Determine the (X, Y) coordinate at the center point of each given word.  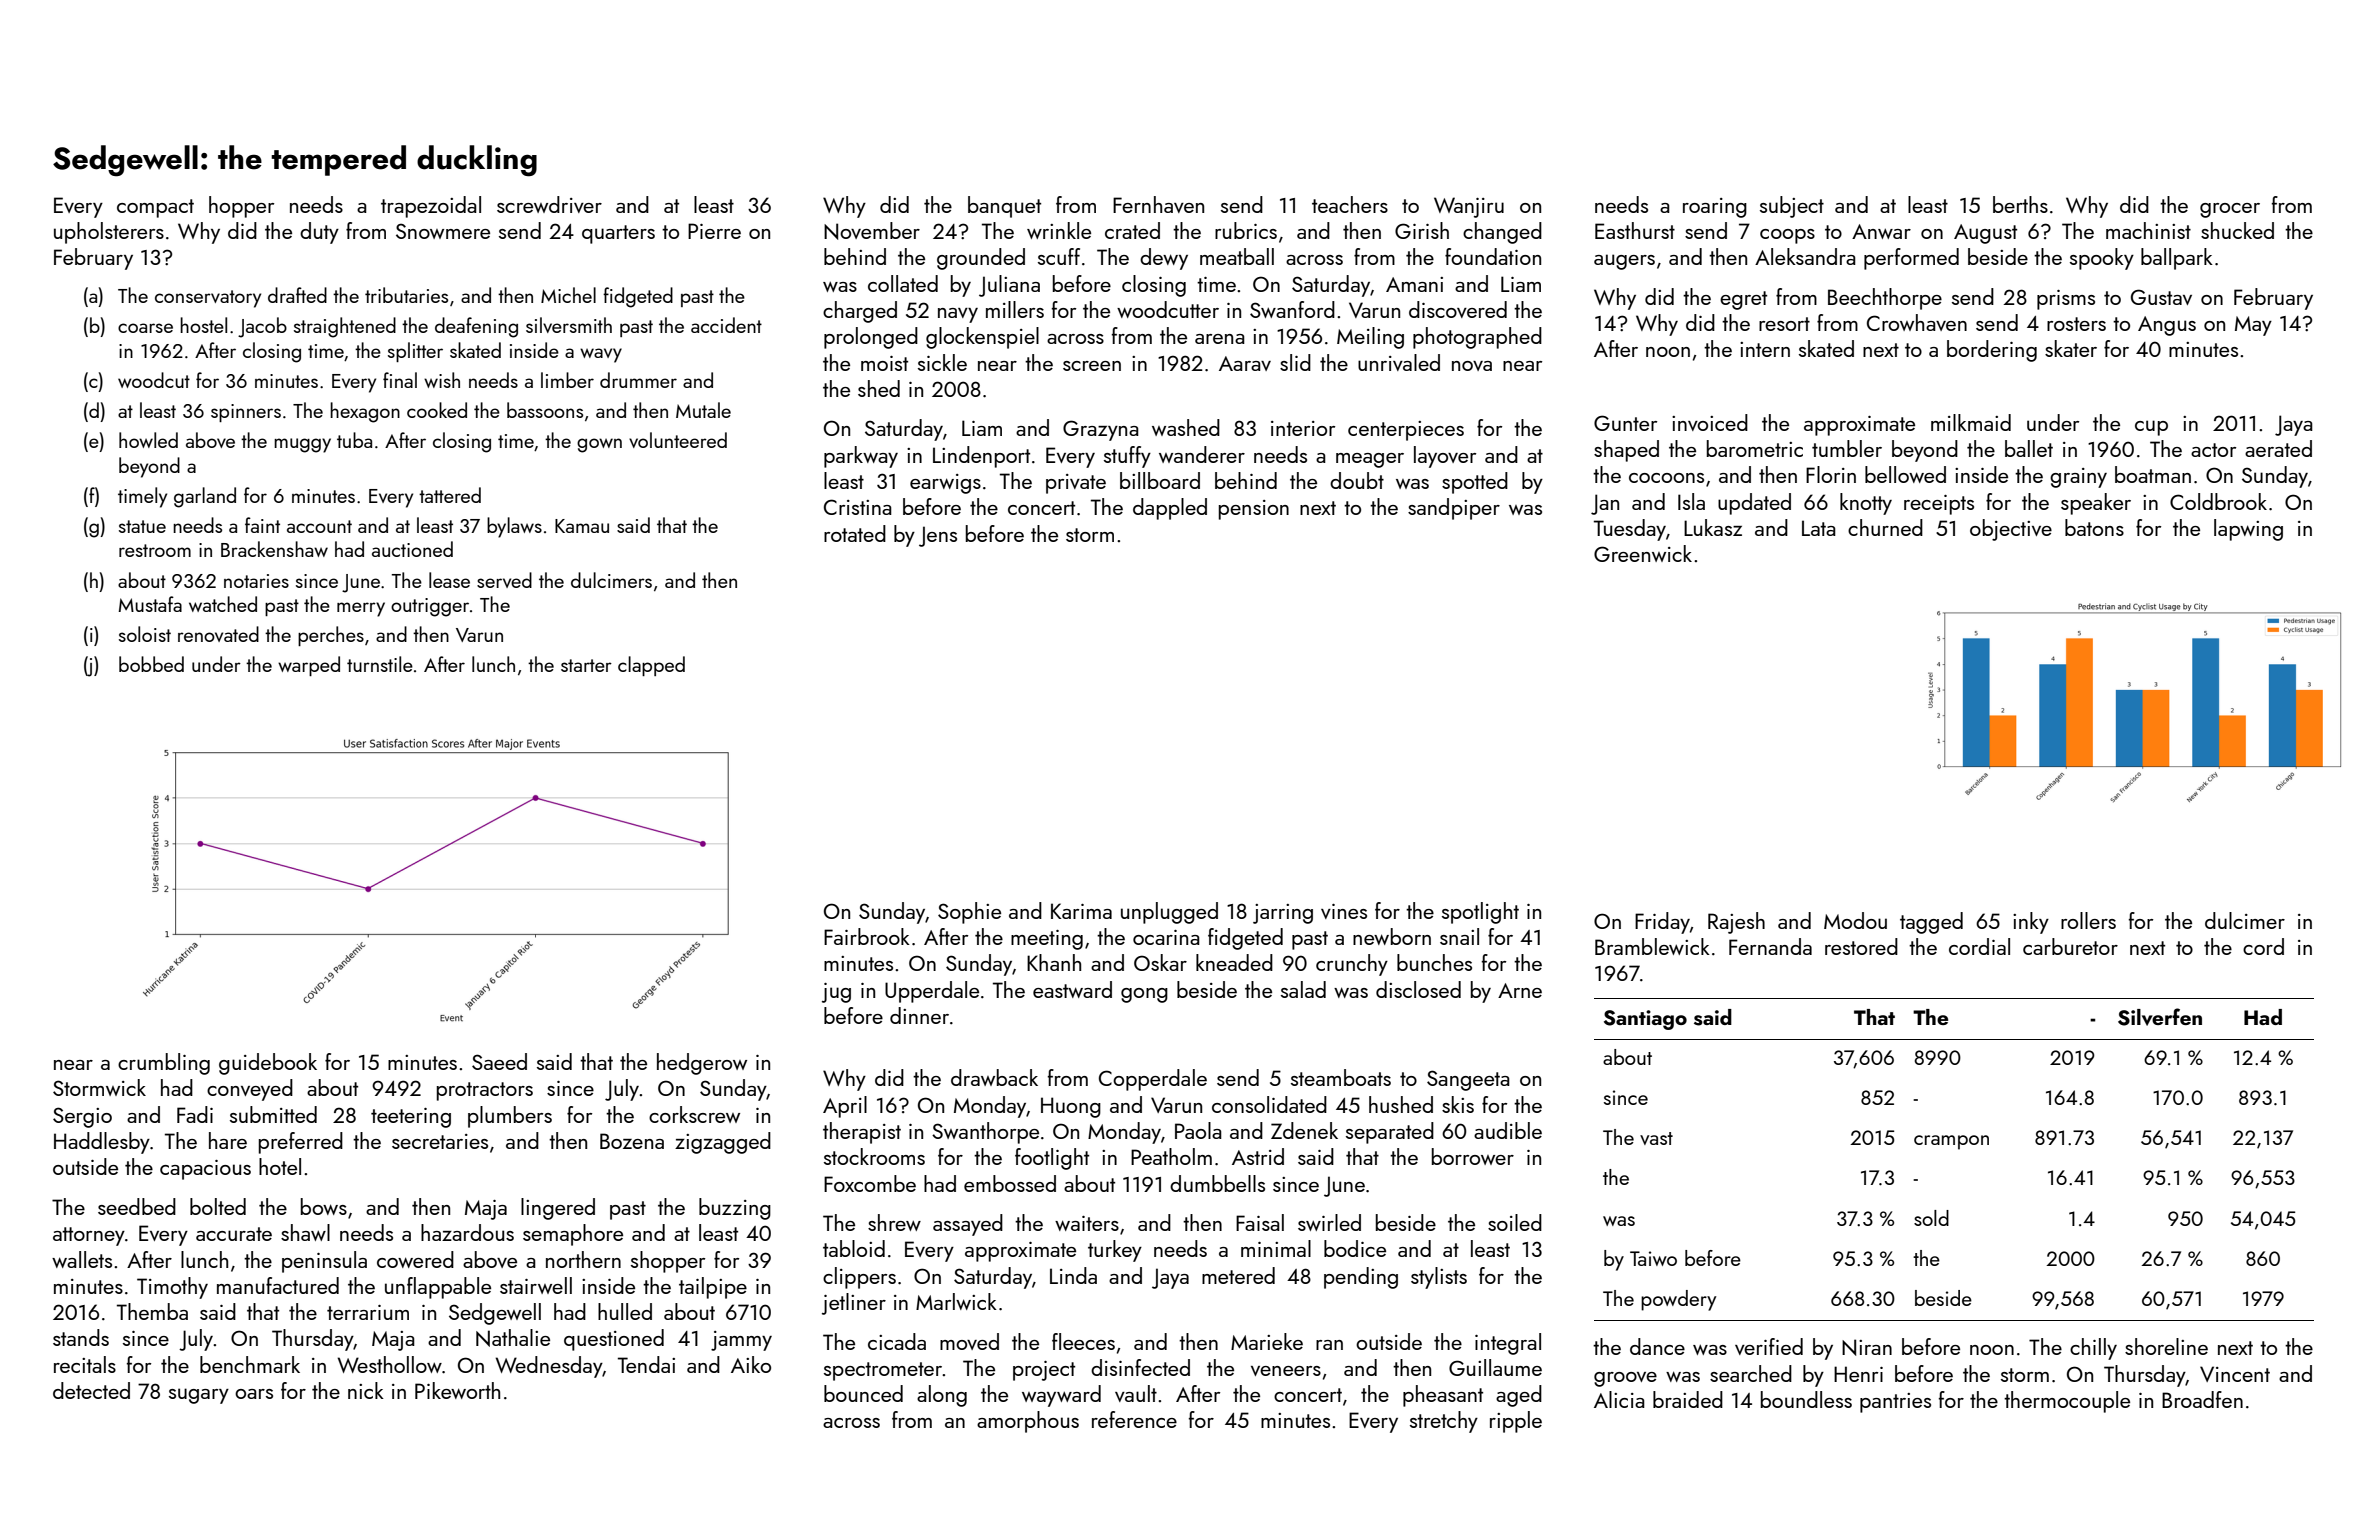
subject (1792, 207)
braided (1688, 1399)
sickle (942, 362)
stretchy (1444, 1422)
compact (155, 208)
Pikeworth (457, 1390)
